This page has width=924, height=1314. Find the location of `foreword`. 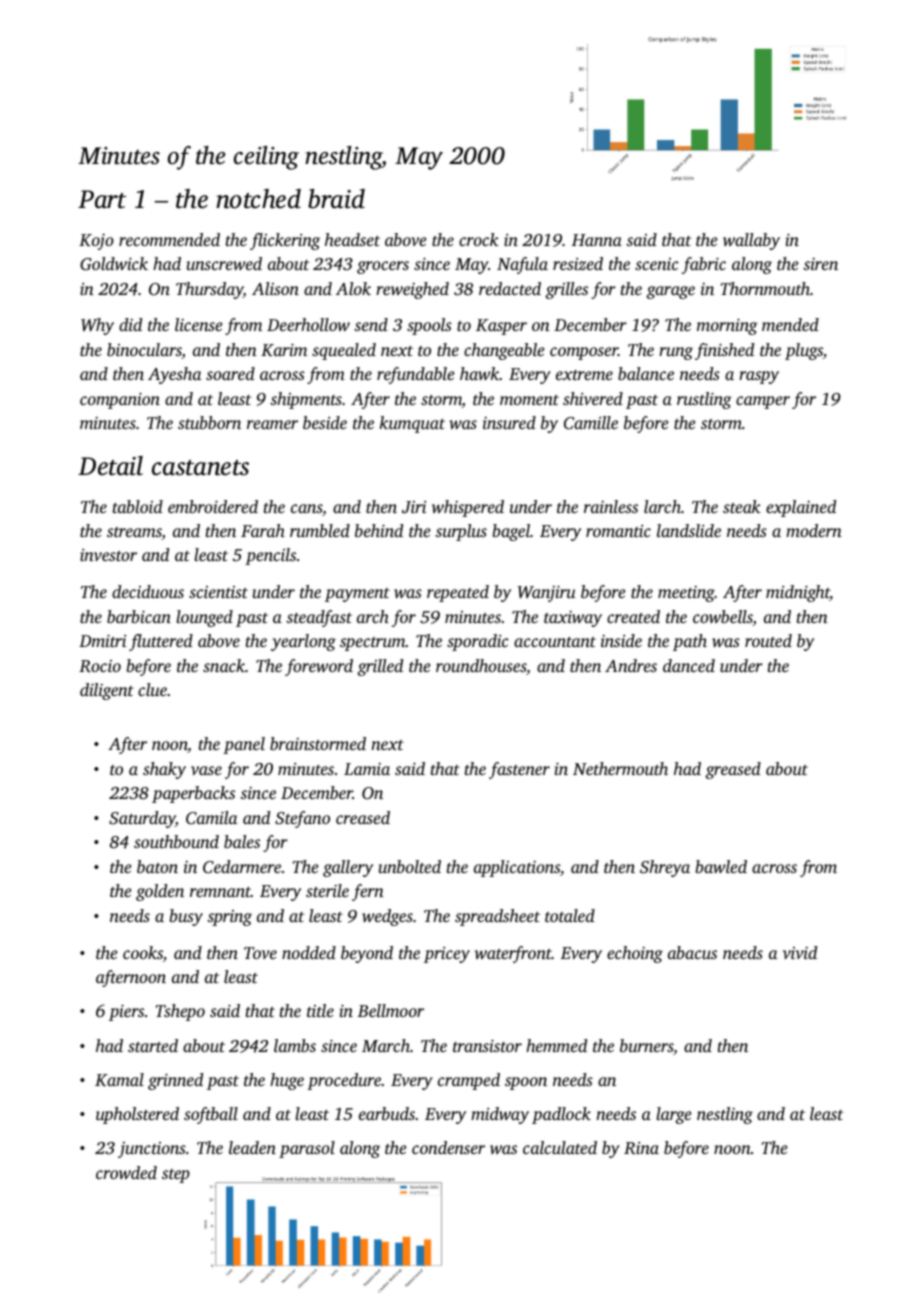

foreword is located at coordinates (319, 667).
